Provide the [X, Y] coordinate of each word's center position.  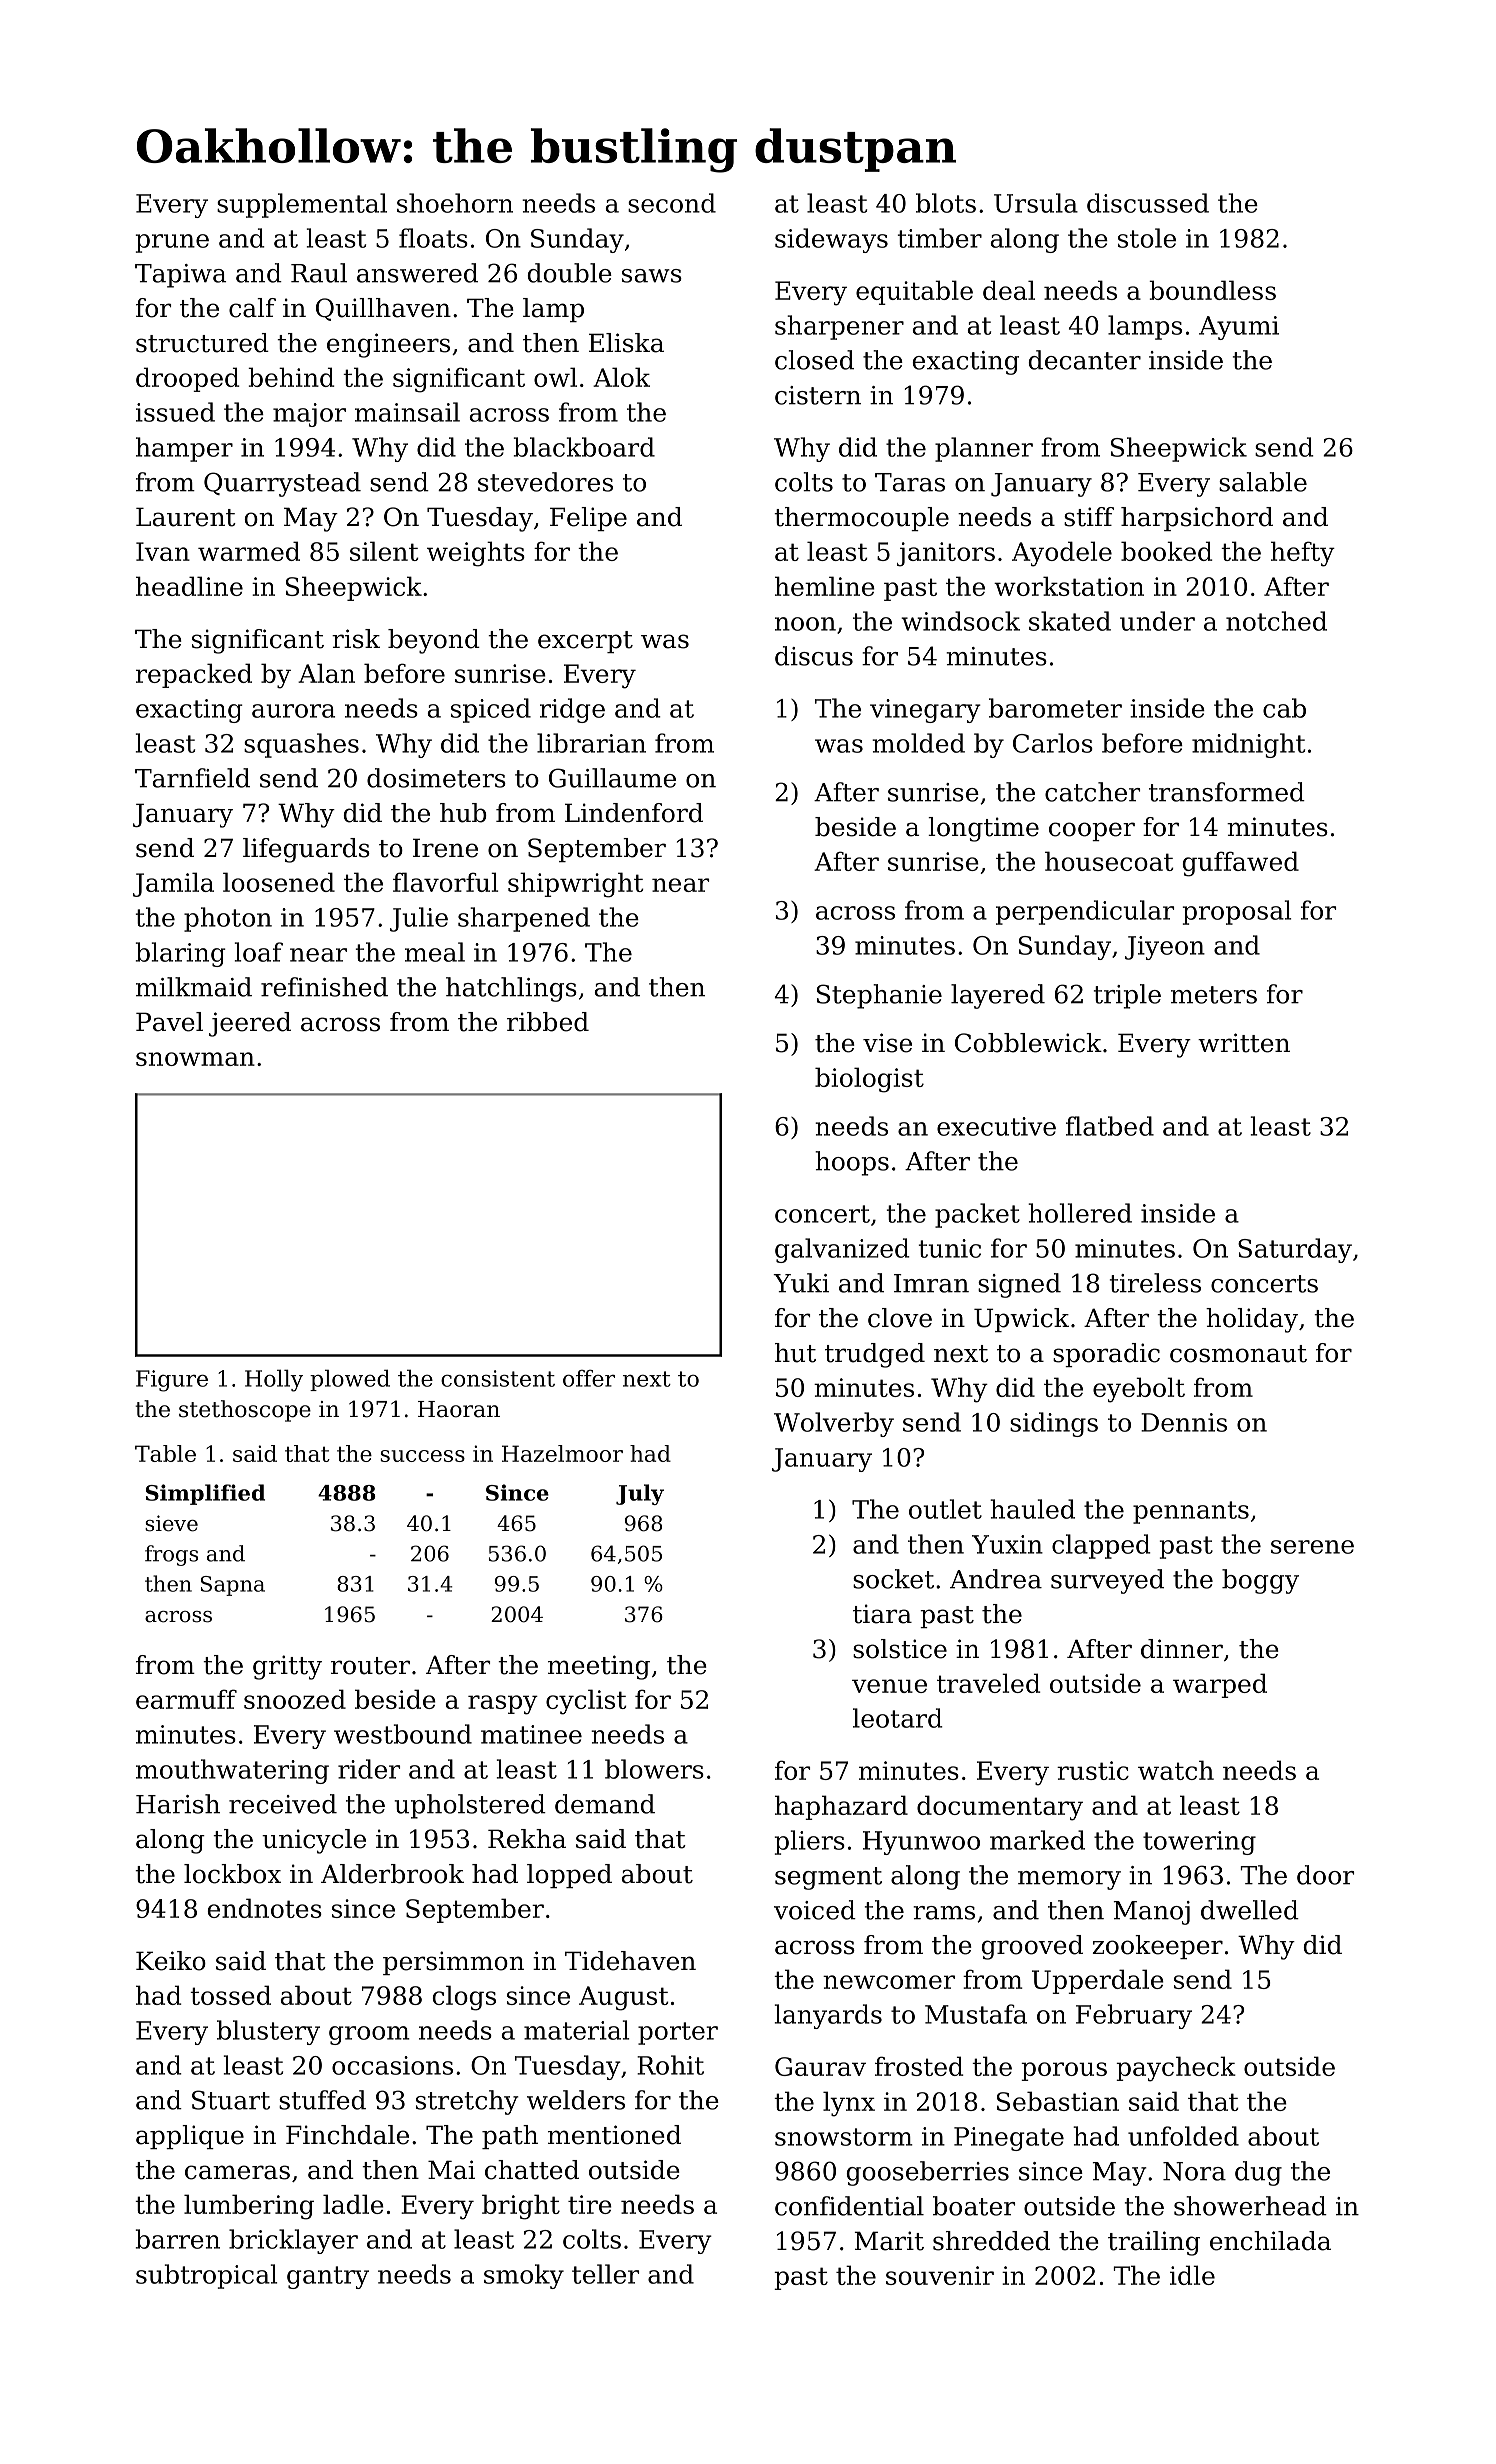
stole [1147, 238]
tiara [882, 1614]
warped [1220, 1685]
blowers [654, 1769]
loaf [259, 952]
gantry [328, 2277]
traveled [988, 1683]
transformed [1227, 792]
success [422, 1456]
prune [172, 243]
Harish [178, 1804]
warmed [249, 551]
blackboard [584, 447]
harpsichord [1197, 519]
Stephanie [879, 996]
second [672, 203]
